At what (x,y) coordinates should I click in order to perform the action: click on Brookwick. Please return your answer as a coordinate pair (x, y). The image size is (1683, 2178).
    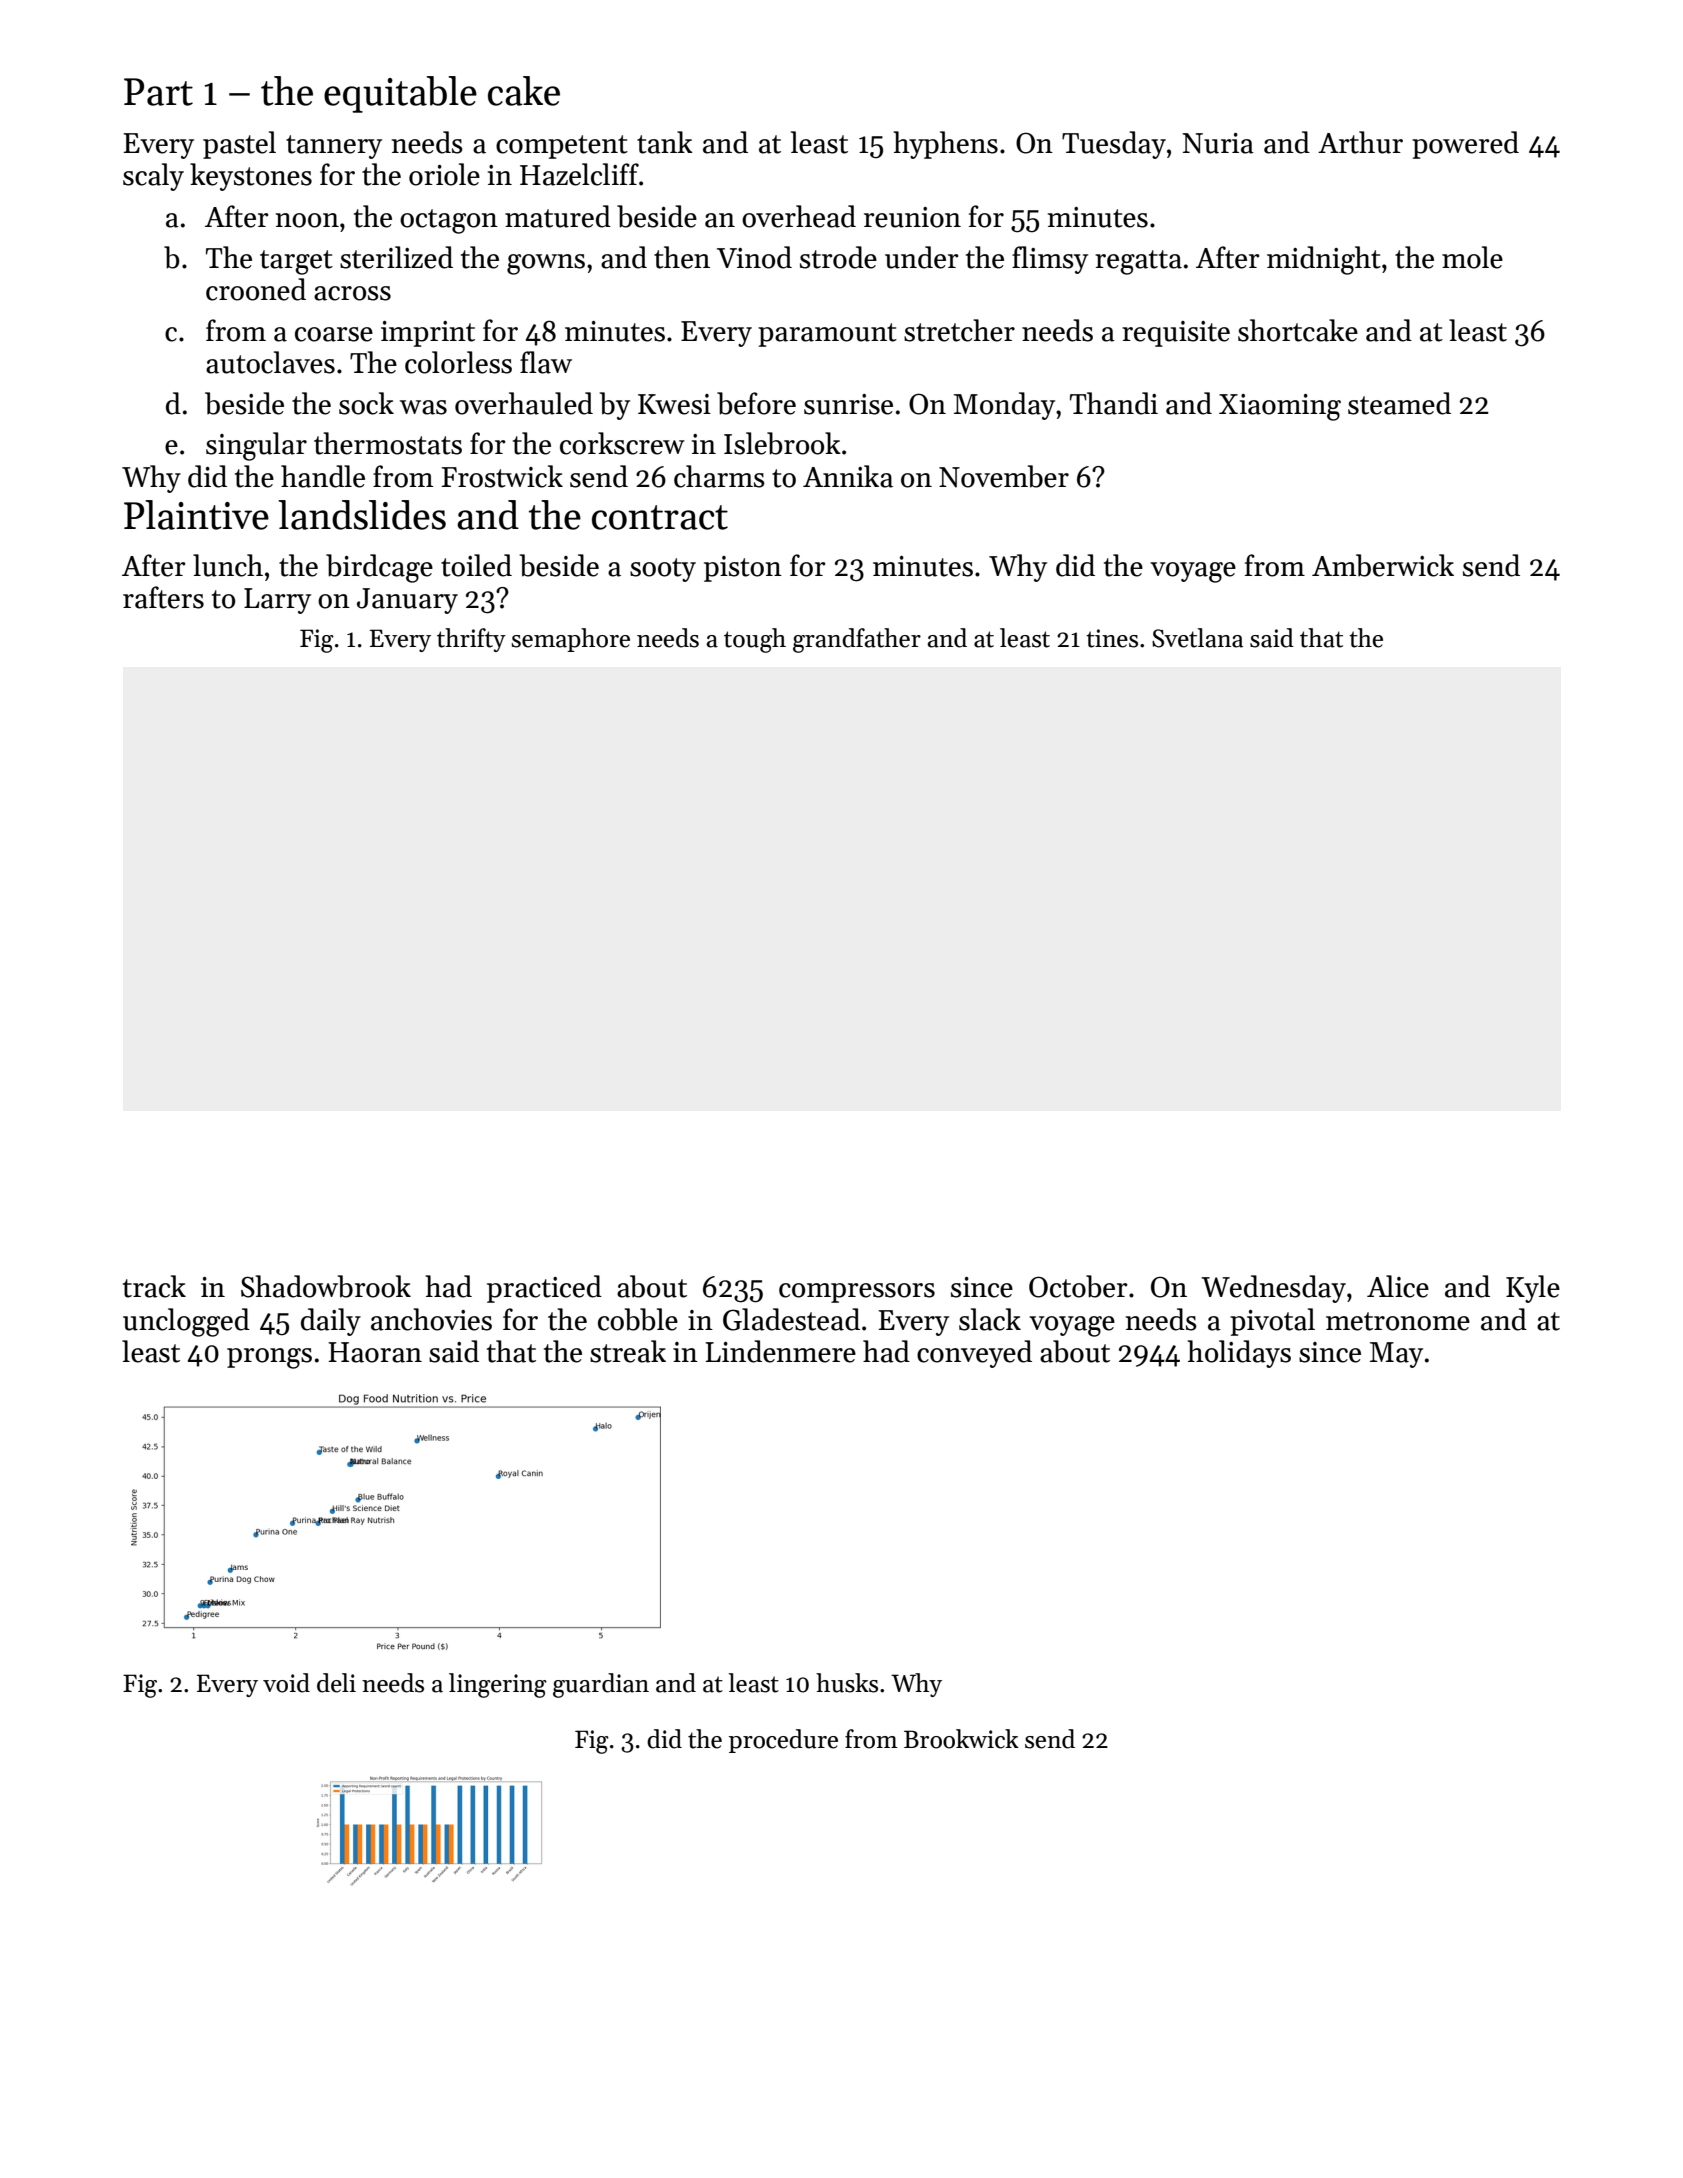
    Looking at the image, I should click on (961, 1739).
